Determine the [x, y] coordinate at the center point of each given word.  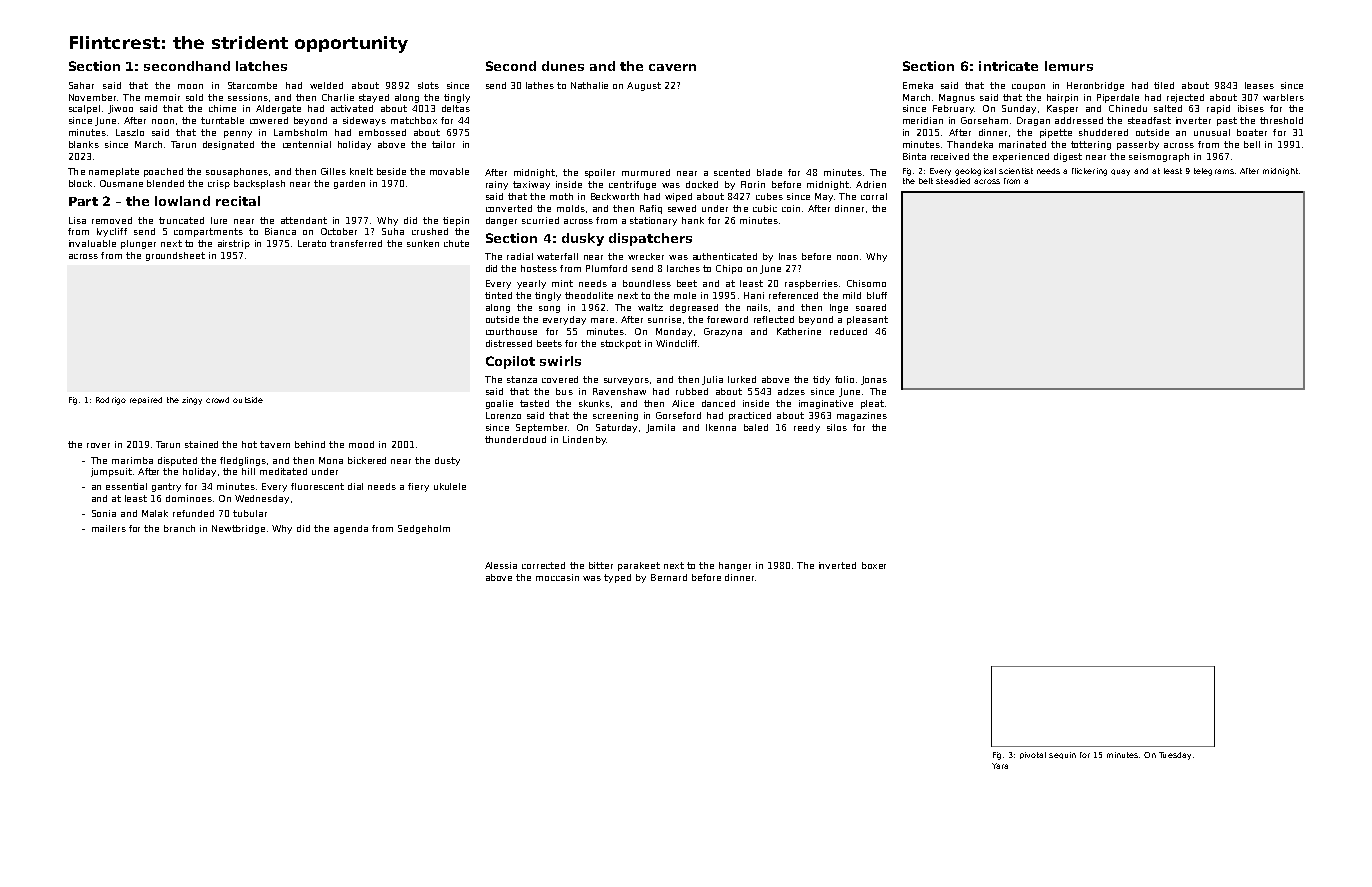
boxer [874, 565]
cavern [672, 67]
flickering [1089, 172]
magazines [862, 416]
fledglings [243, 461]
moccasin [557, 577]
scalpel [84, 109]
